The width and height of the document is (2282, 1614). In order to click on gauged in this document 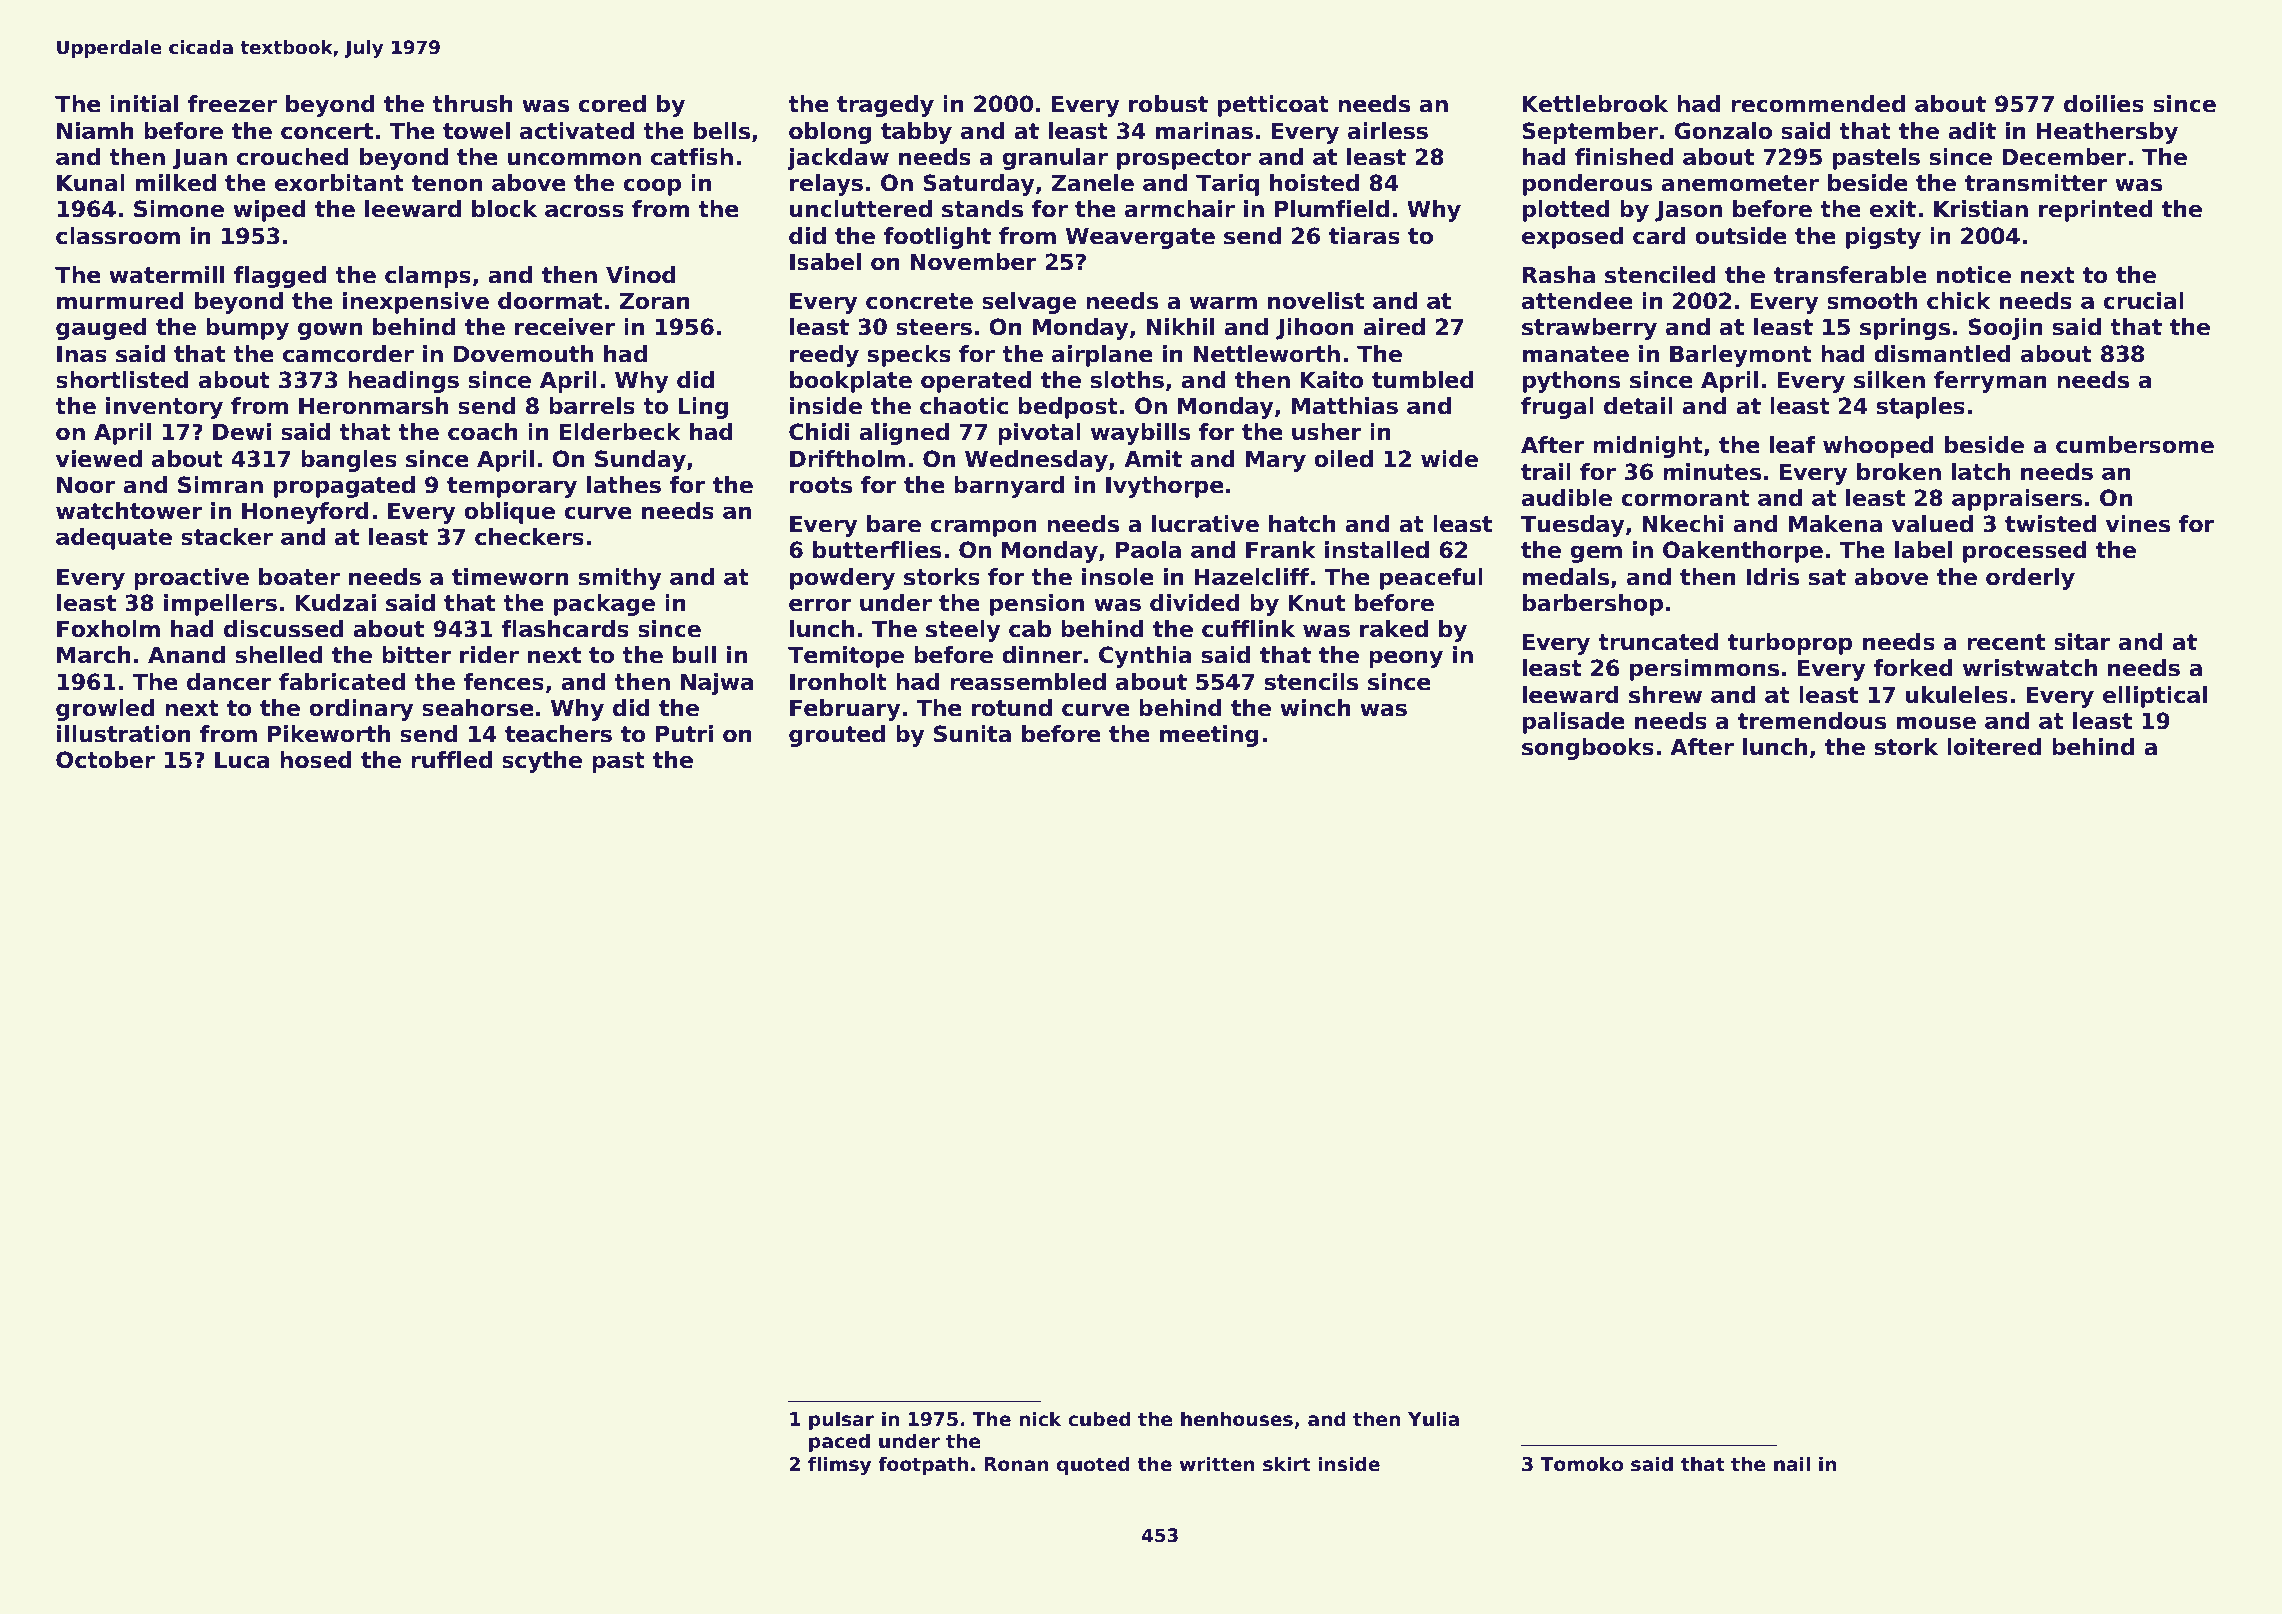, I will do `click(101, 329)`.
